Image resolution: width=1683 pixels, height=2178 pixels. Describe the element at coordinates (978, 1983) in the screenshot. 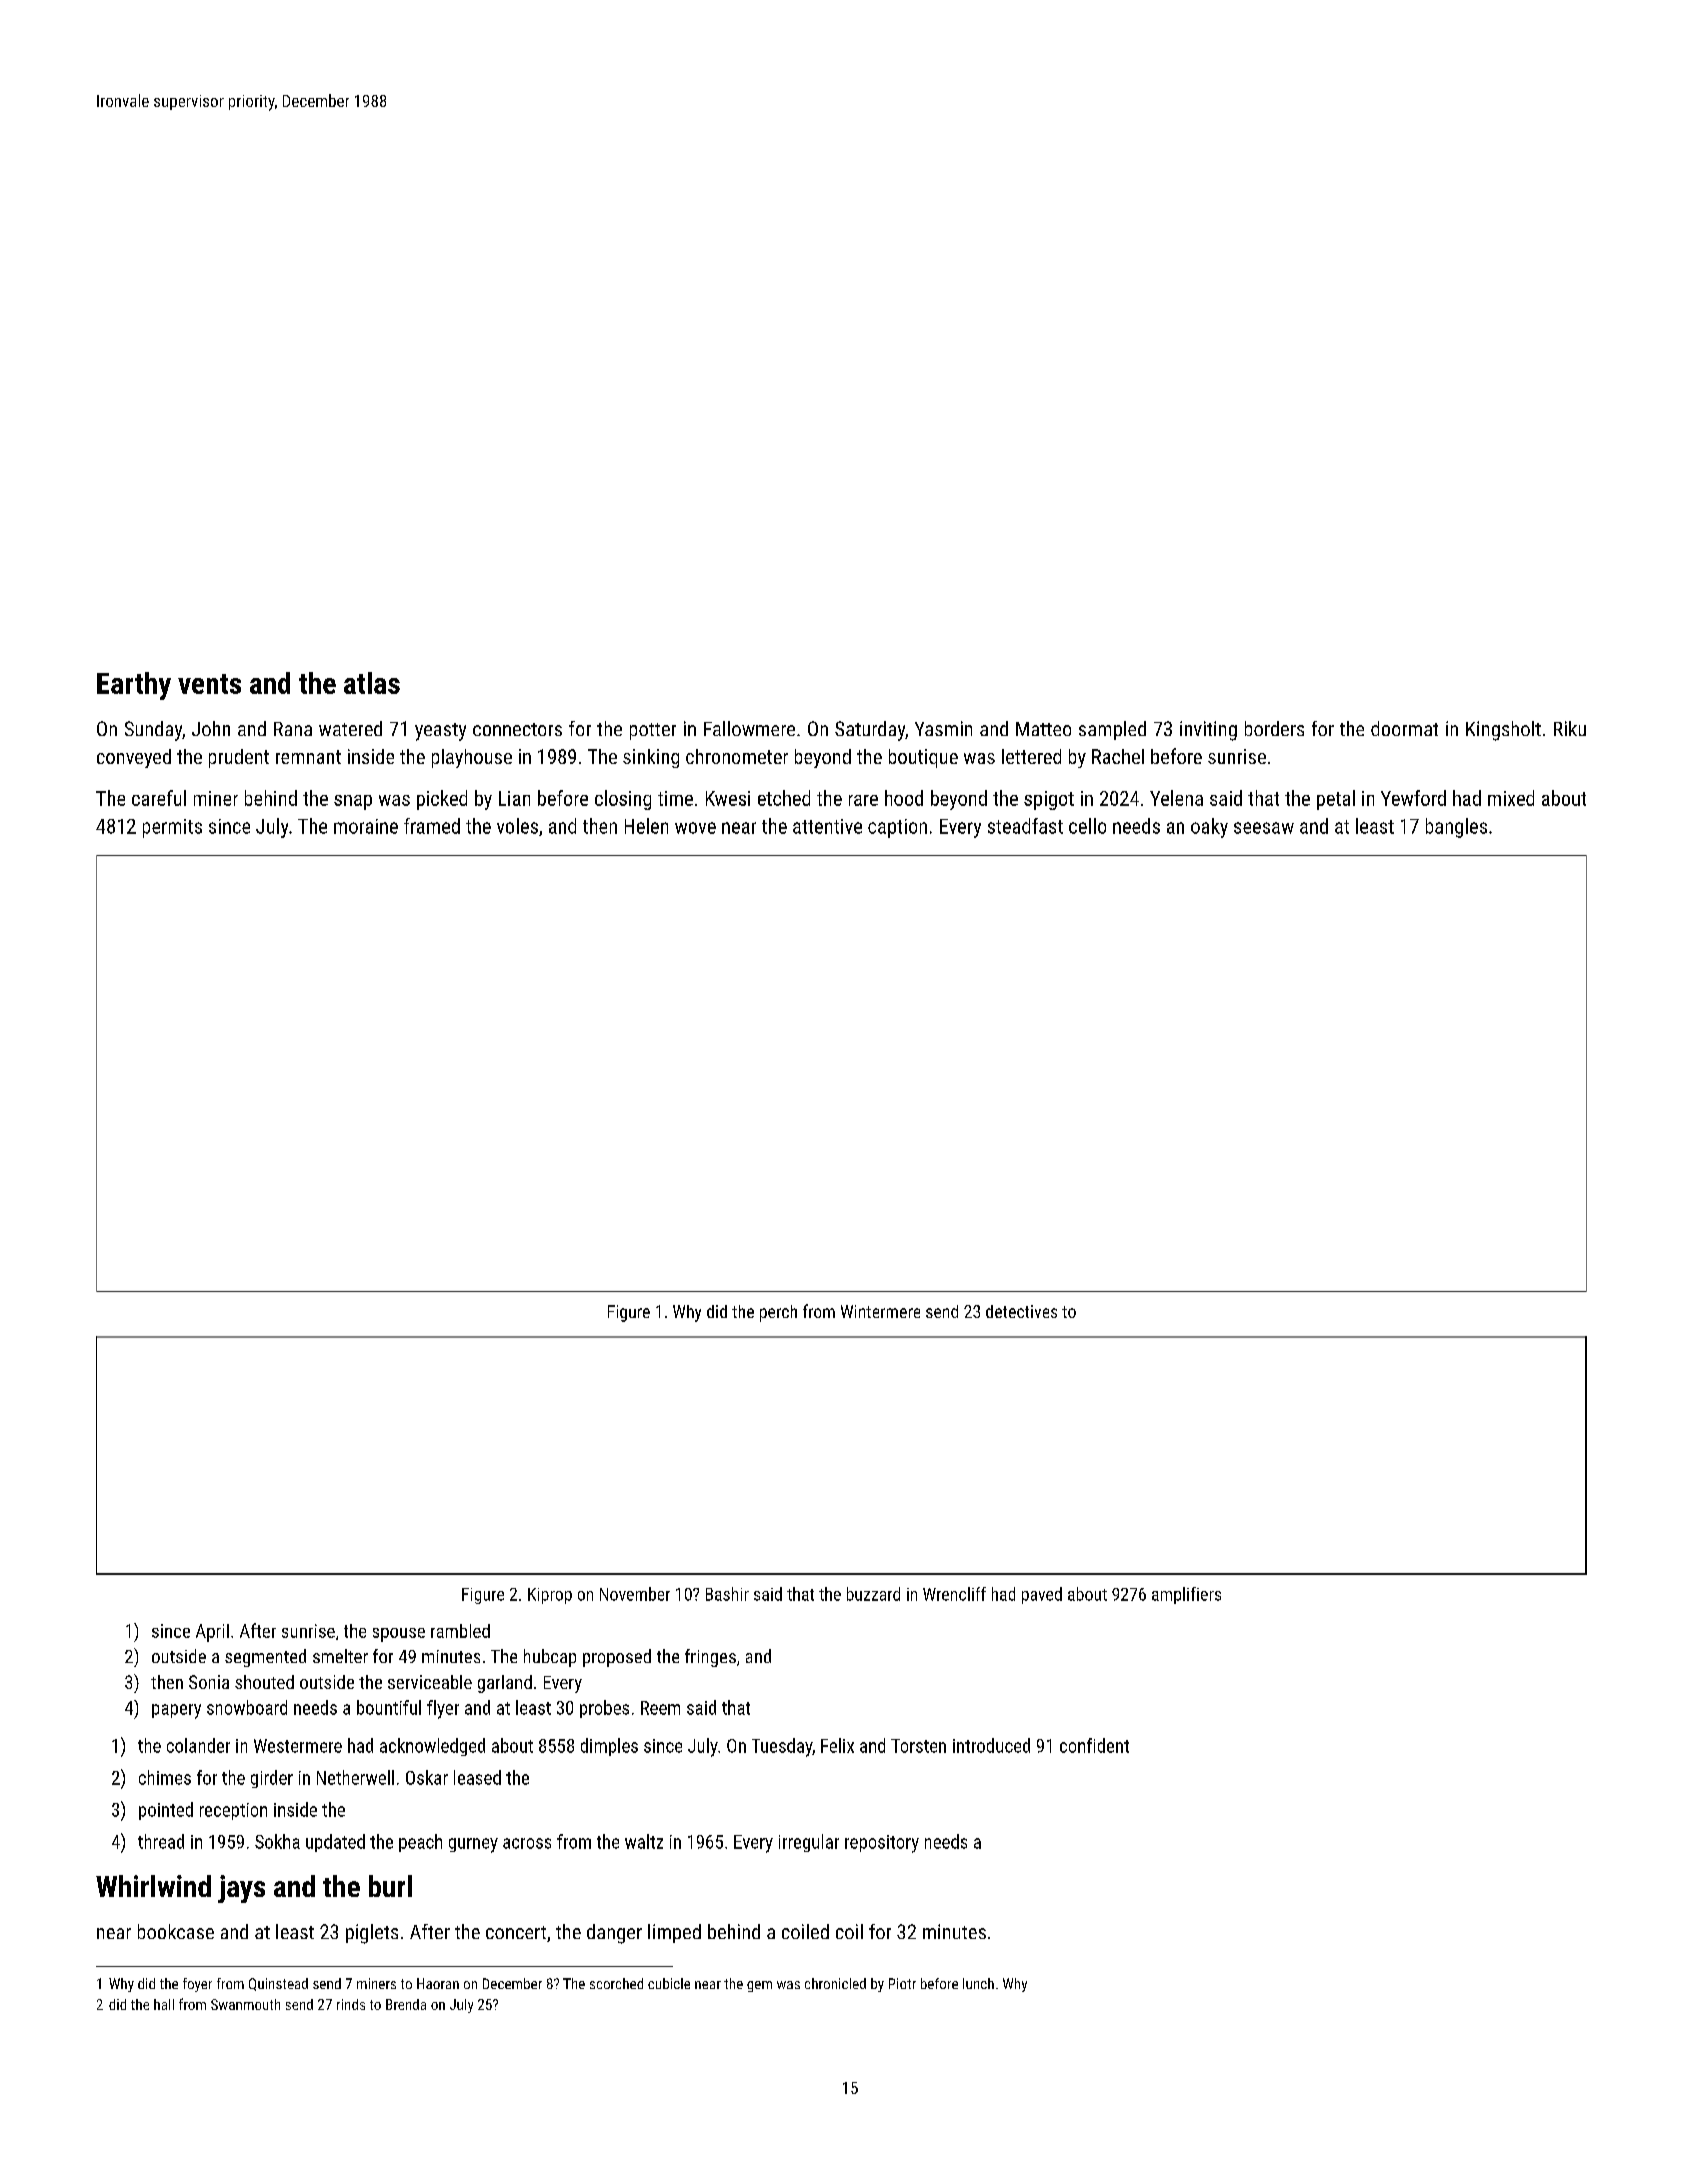

I see `lunch` at that location.
